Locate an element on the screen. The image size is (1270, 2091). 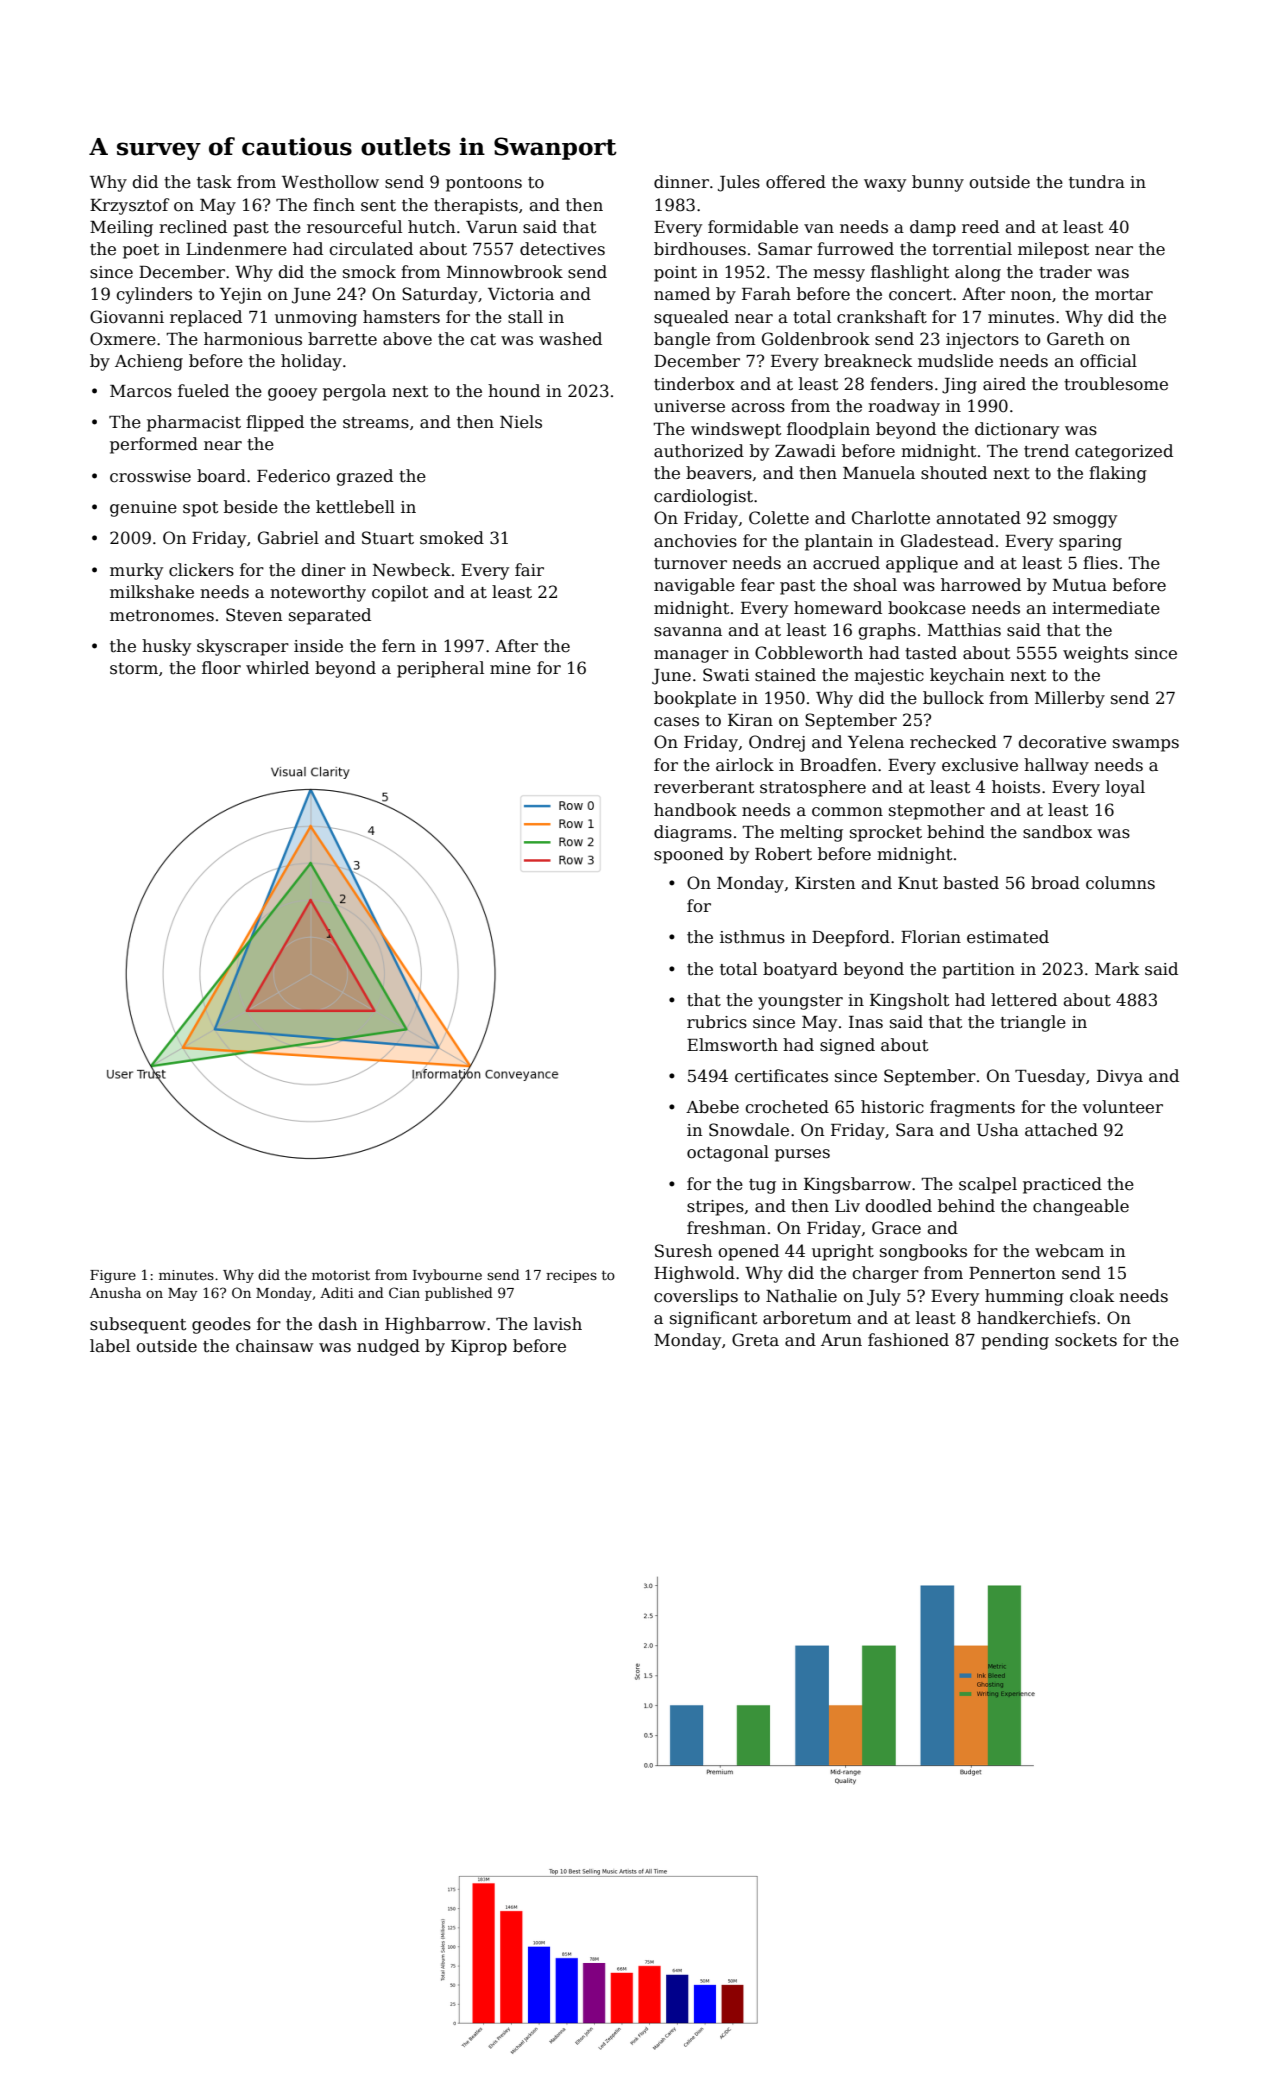
airlock is located at coordinates (745, 765).
